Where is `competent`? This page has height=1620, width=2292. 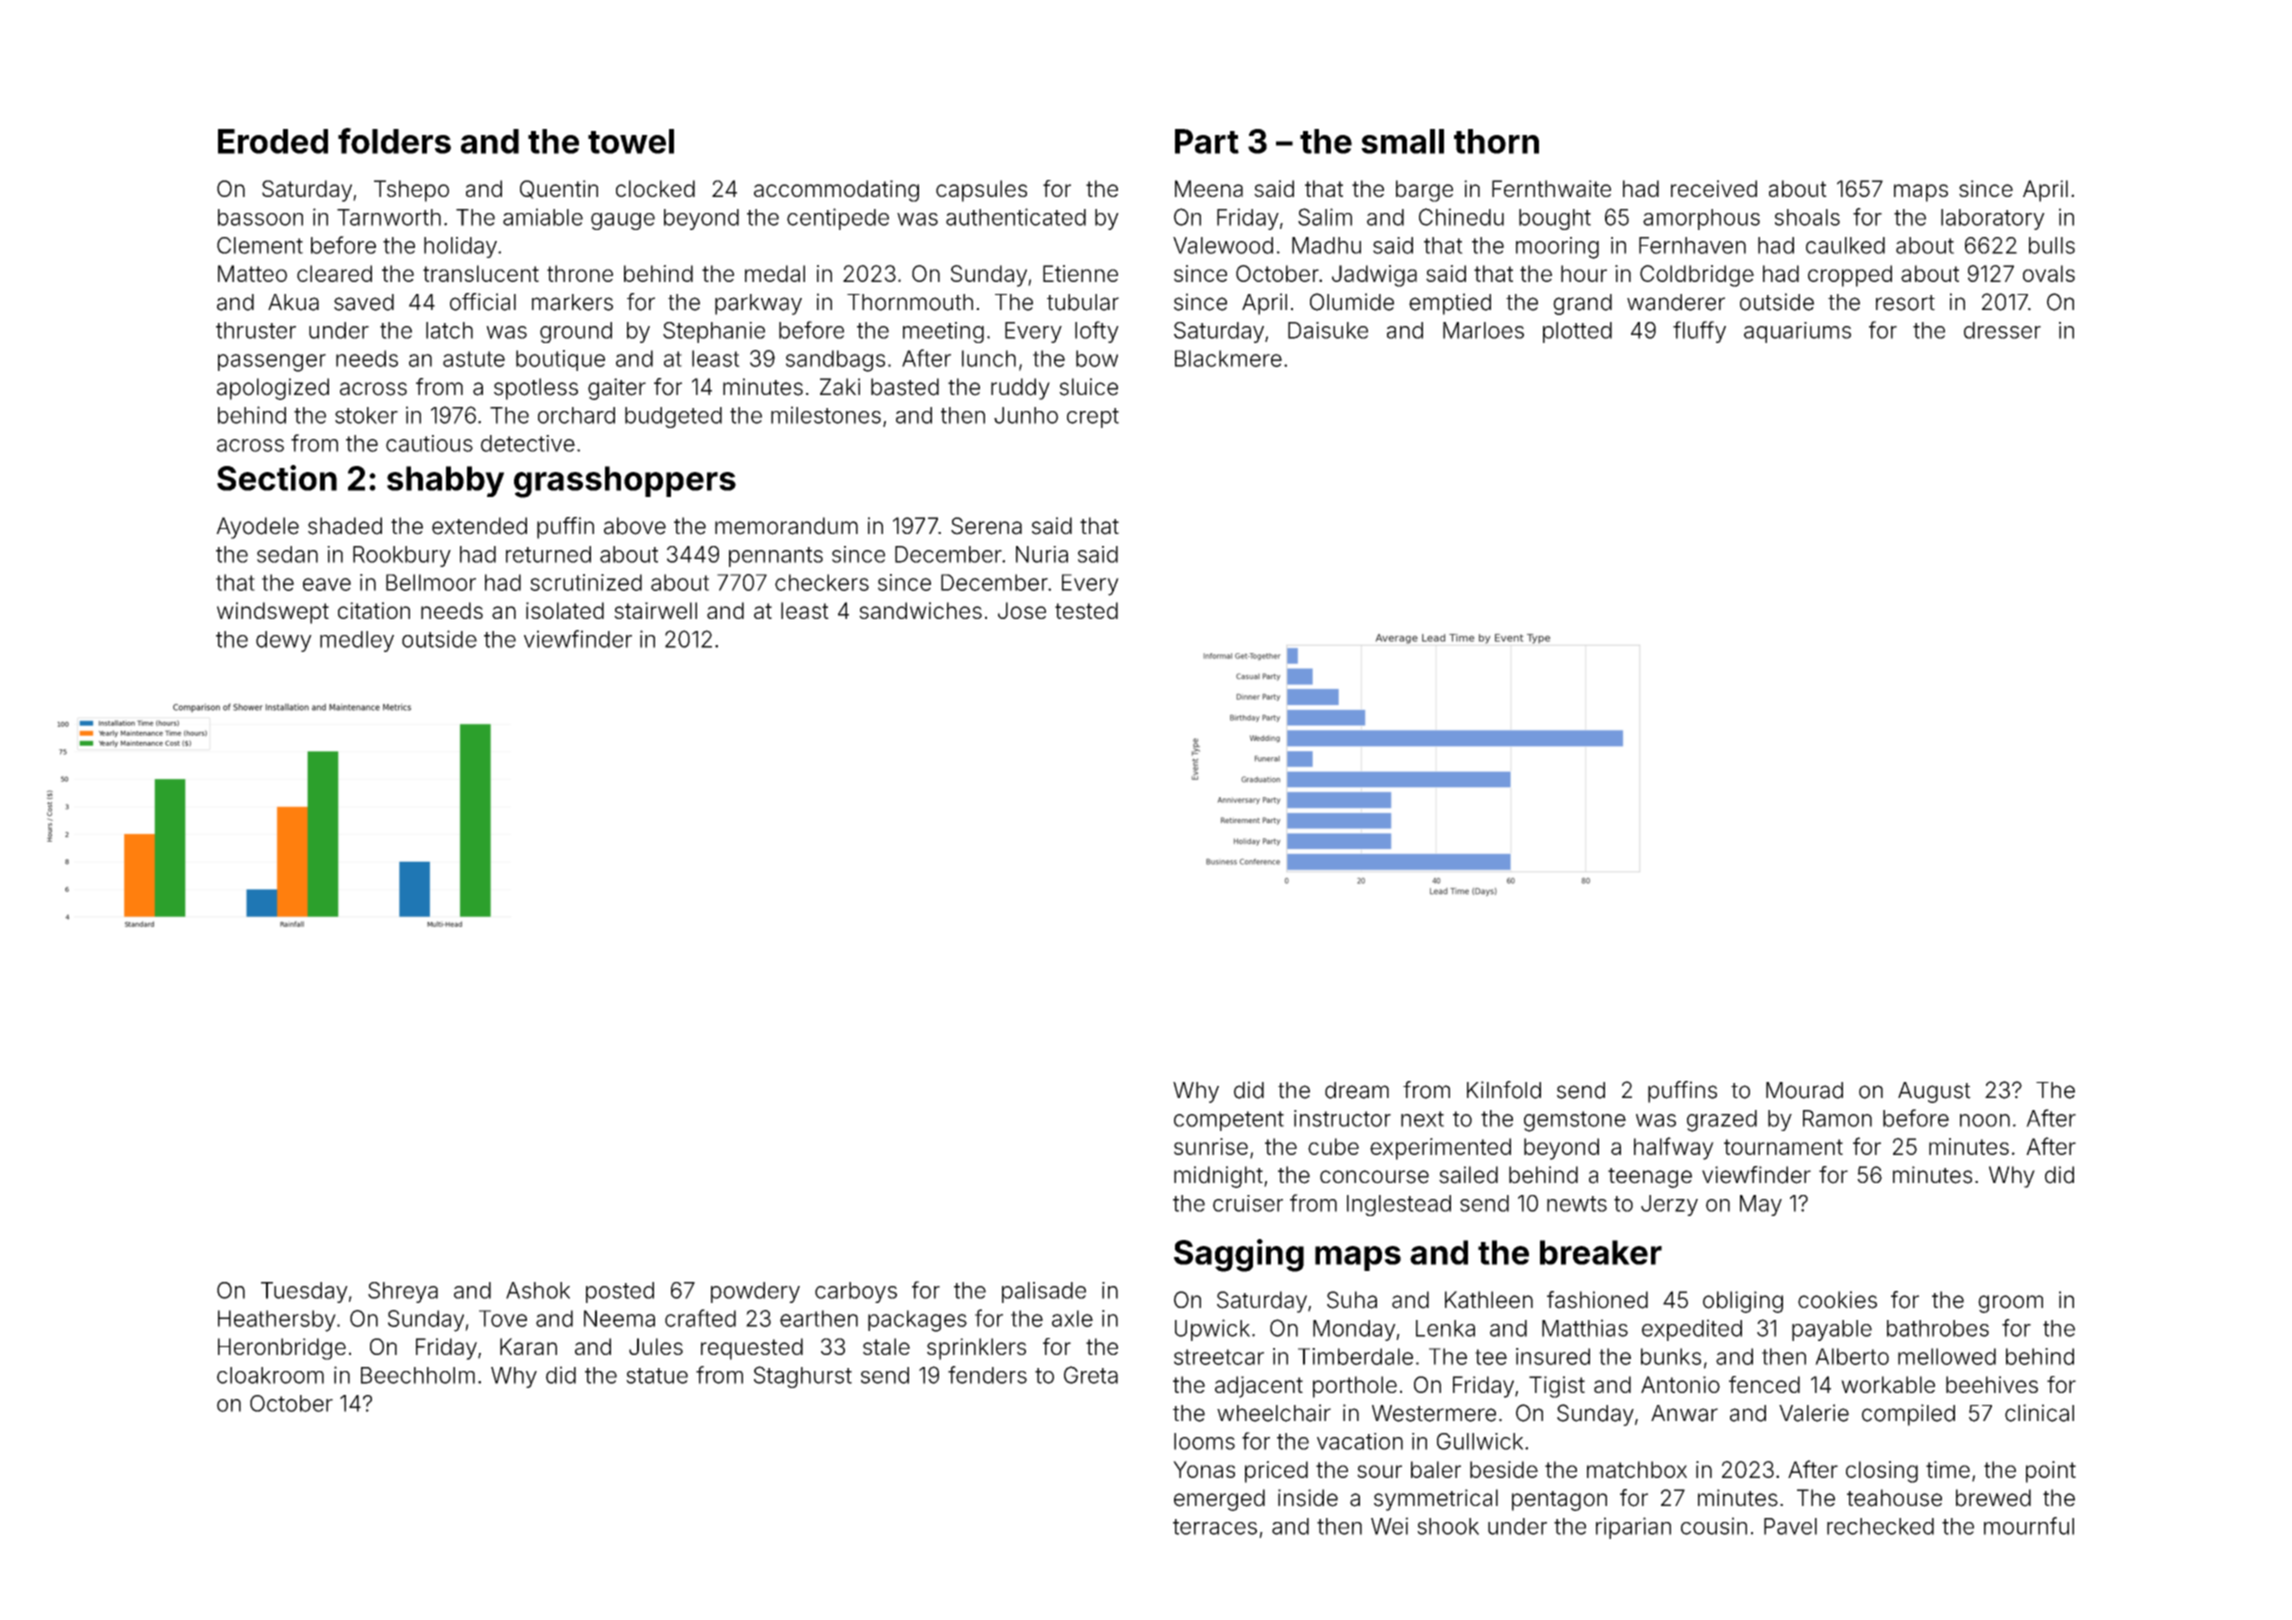 competent is located at coordinates (1229, 1121).
